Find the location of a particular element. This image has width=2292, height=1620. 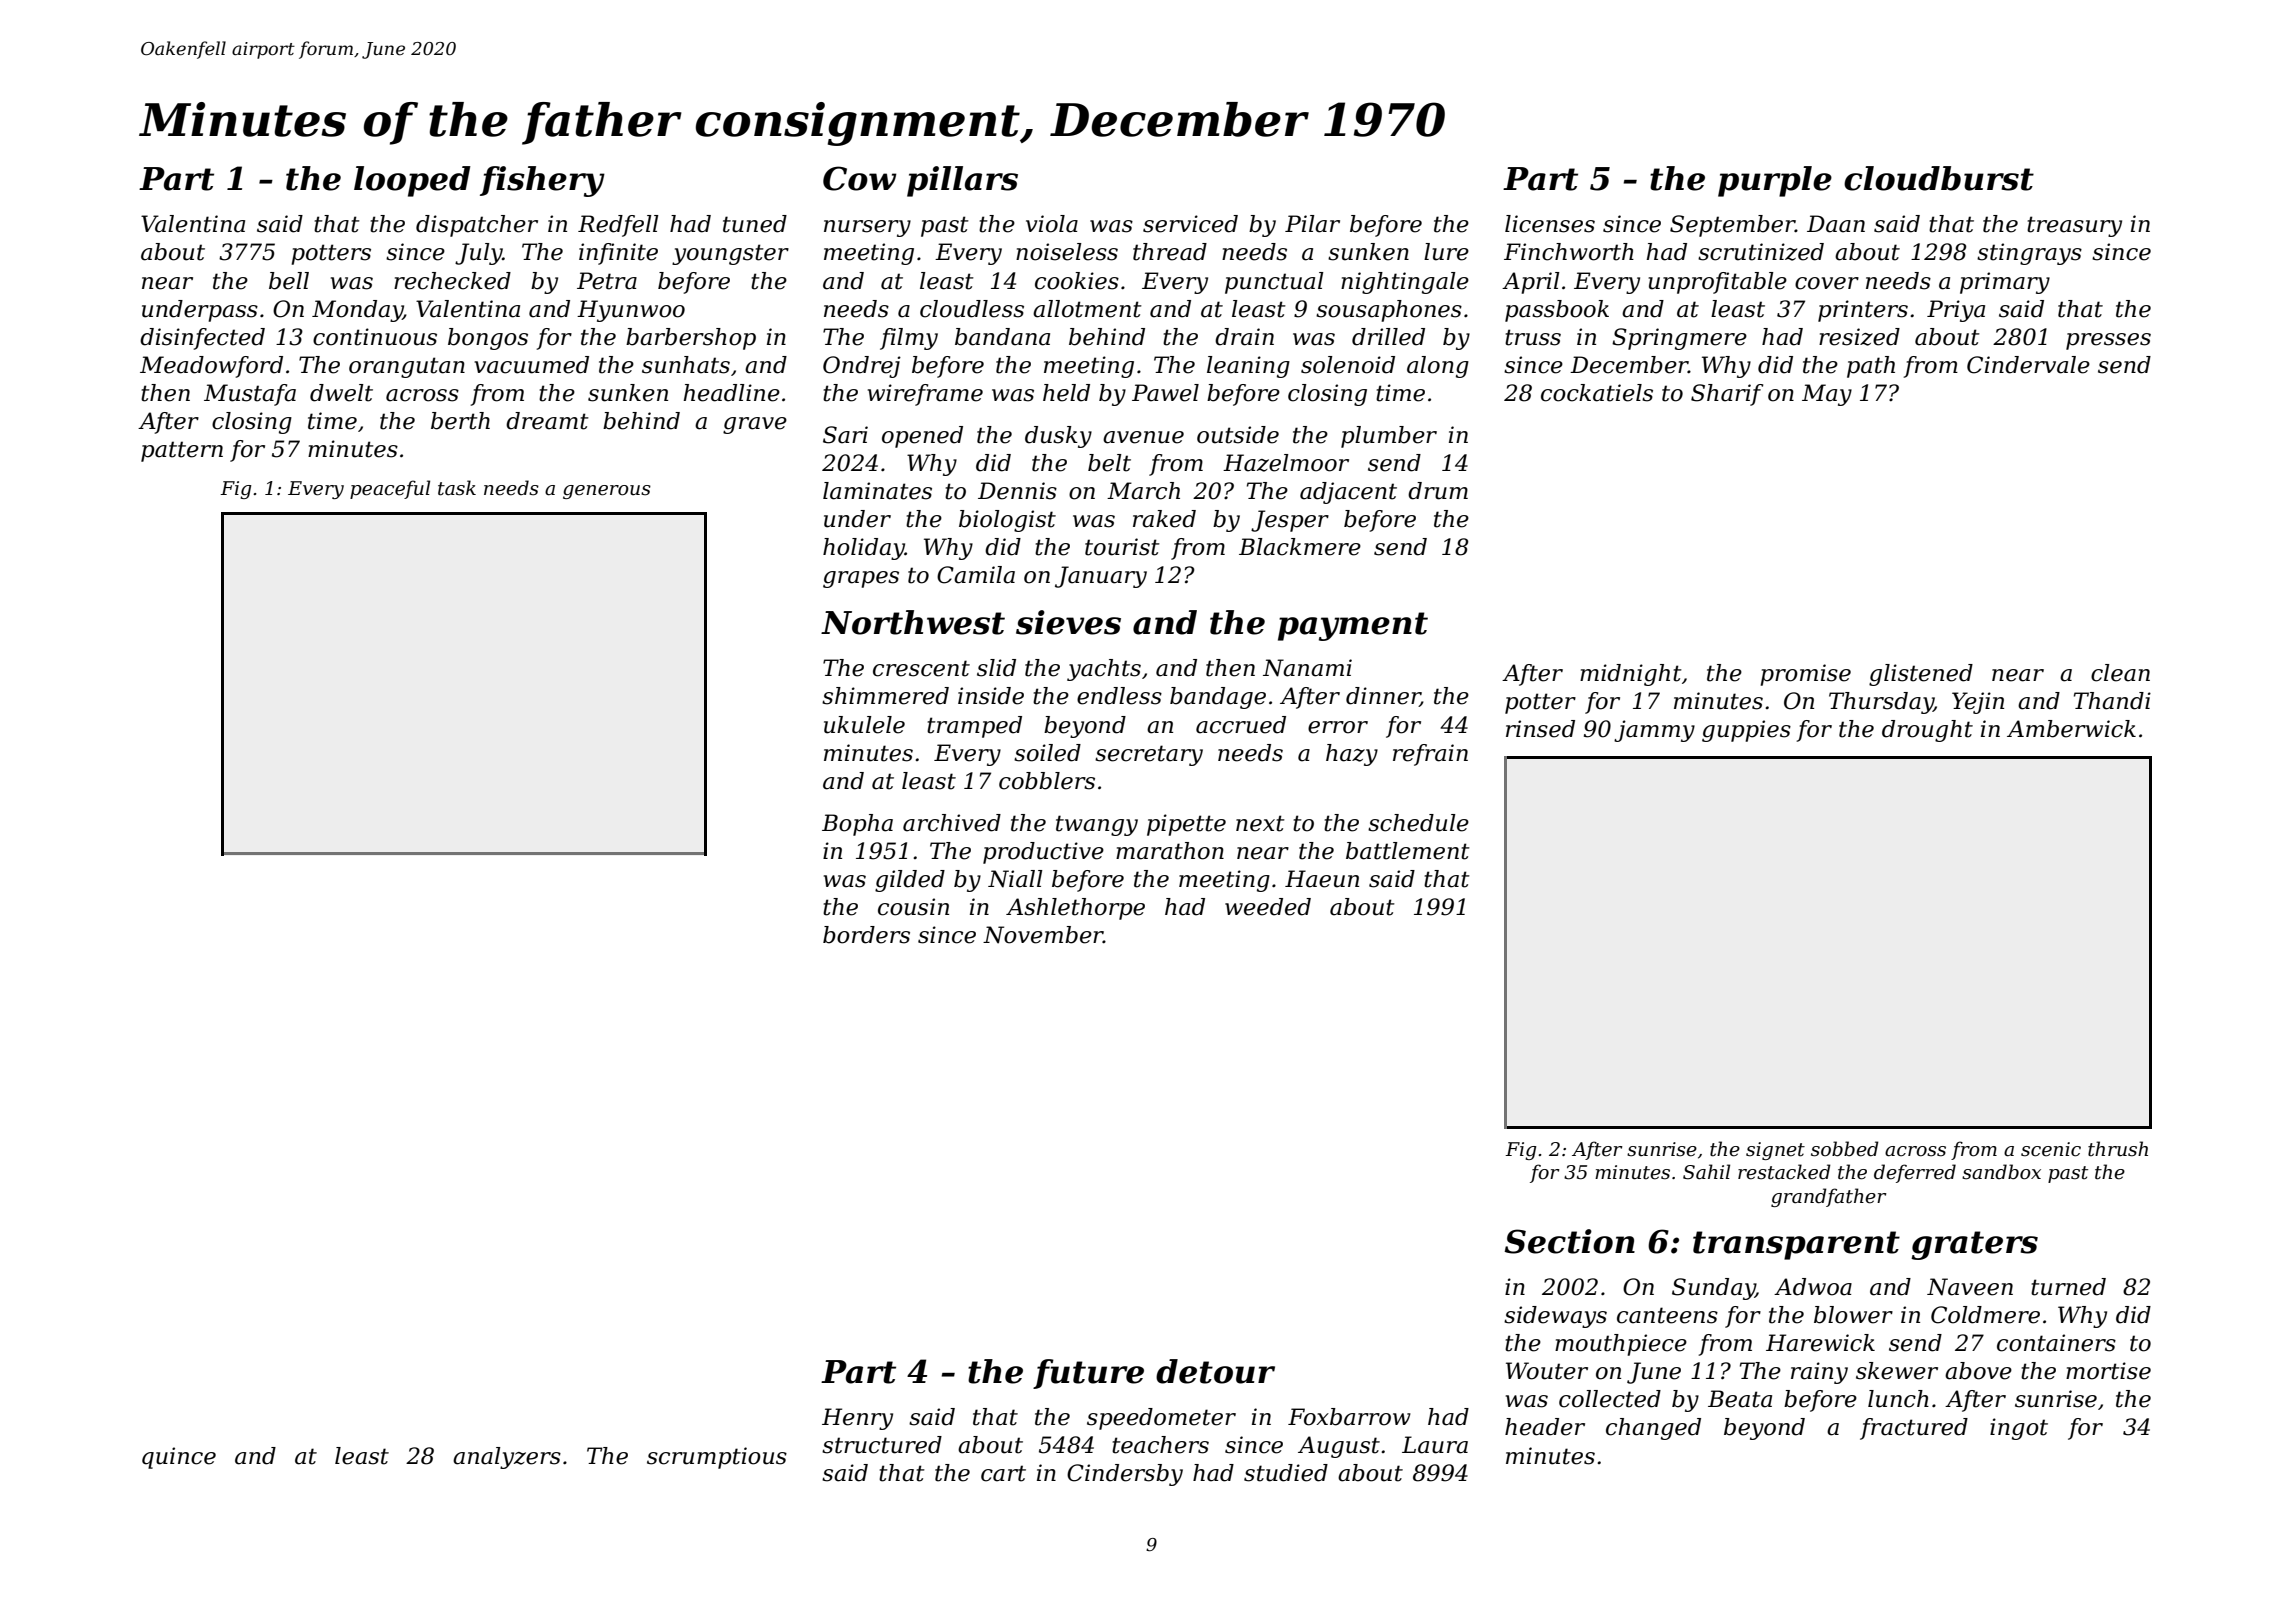

August is located at coordinates (1339, 1447).
